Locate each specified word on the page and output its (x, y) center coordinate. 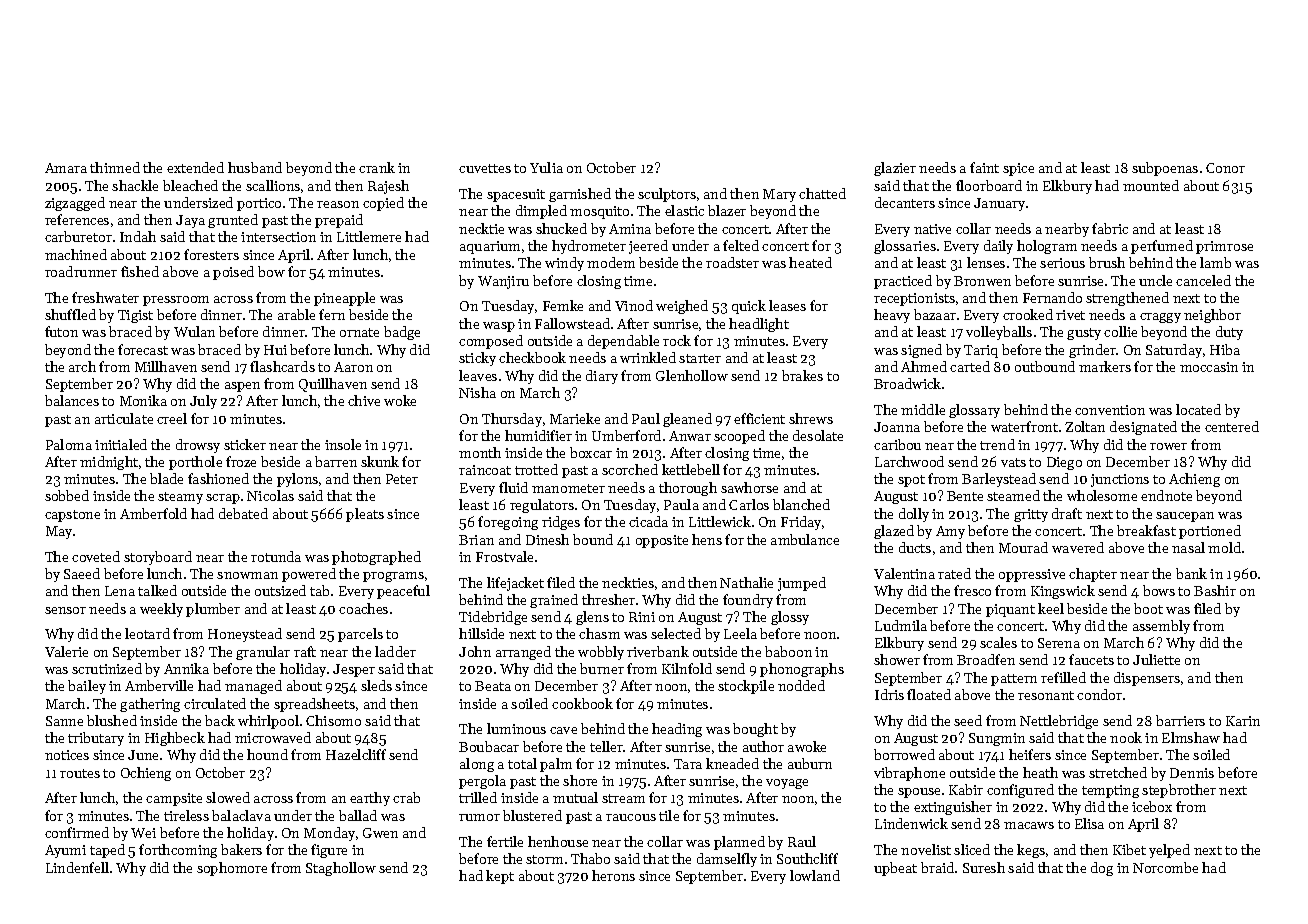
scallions (273, 185)
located (1198, 409)
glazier (895, 169)
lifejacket (515, 584)
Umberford (626, 435)
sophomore (232, 869)
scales (998, 642)
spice (1018, 169)
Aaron (353, 367)
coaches (363, 608)
